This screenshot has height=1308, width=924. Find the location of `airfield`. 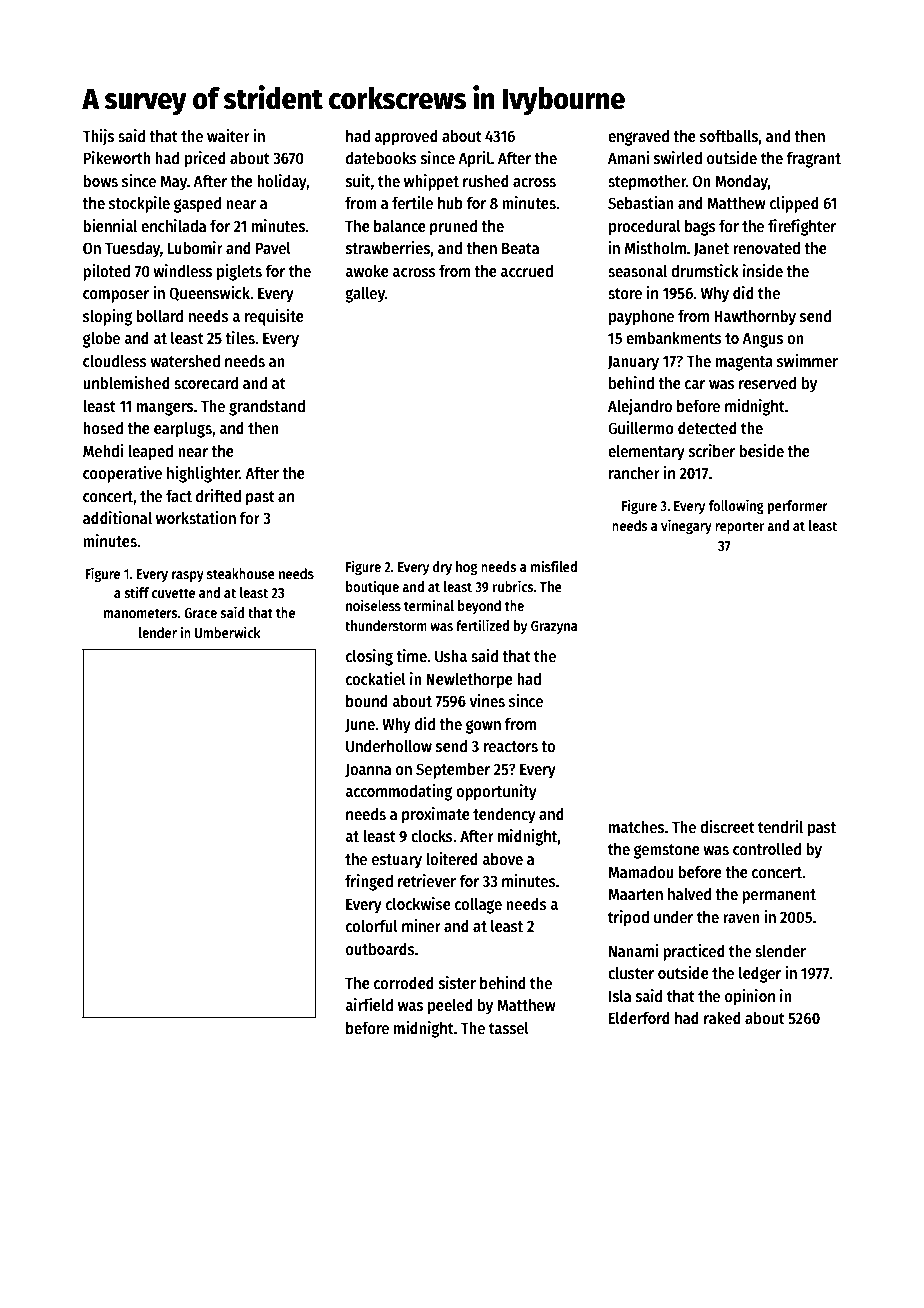

airfield is located at coordinates (369, 1004).
